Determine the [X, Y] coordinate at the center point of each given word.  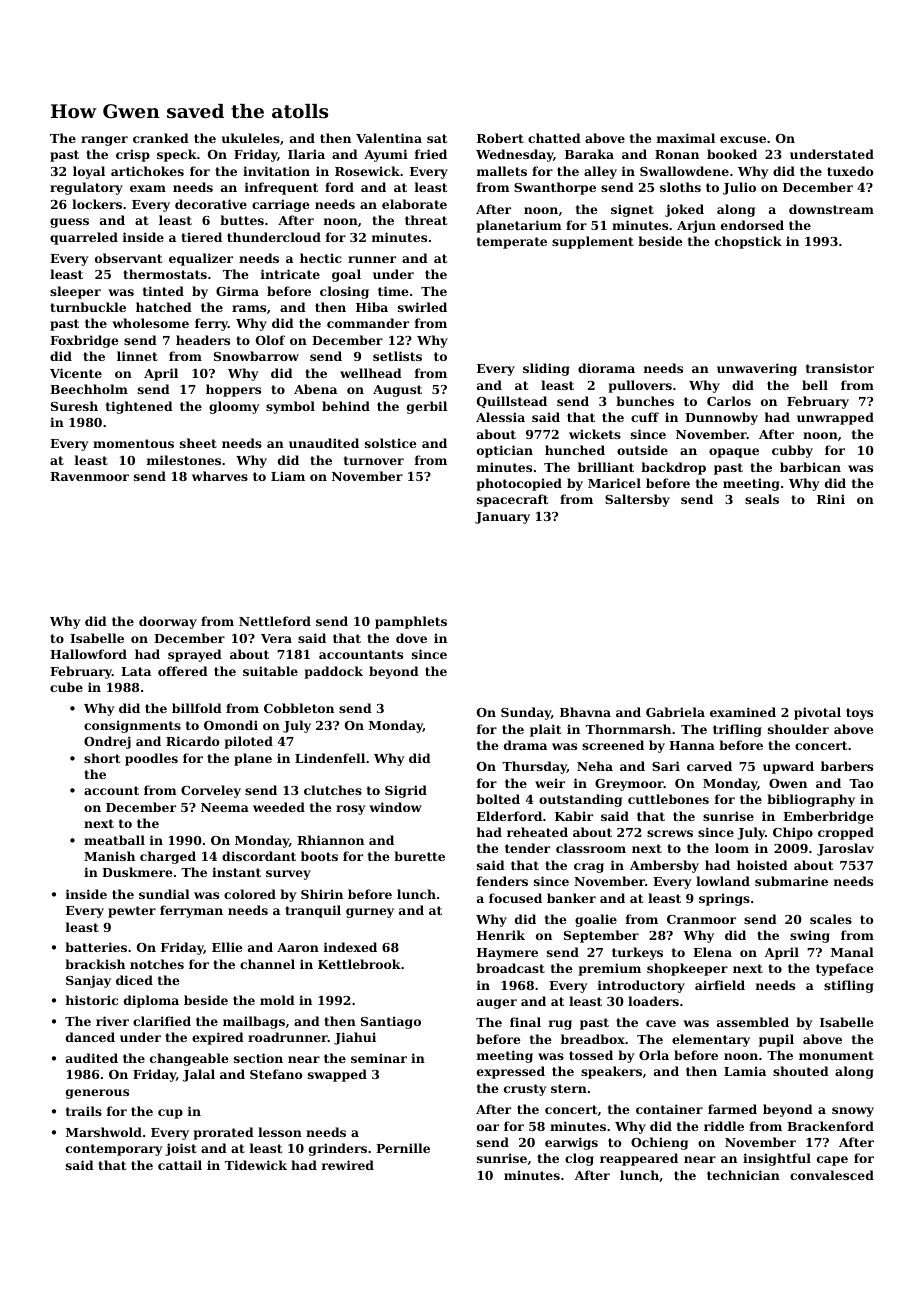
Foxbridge [84, 341]
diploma [151, 1001]
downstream [831, 209]
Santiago [391, 1022]
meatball [114, 840]
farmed [732, 1109]
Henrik [501, 935]
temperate [512, 243]
